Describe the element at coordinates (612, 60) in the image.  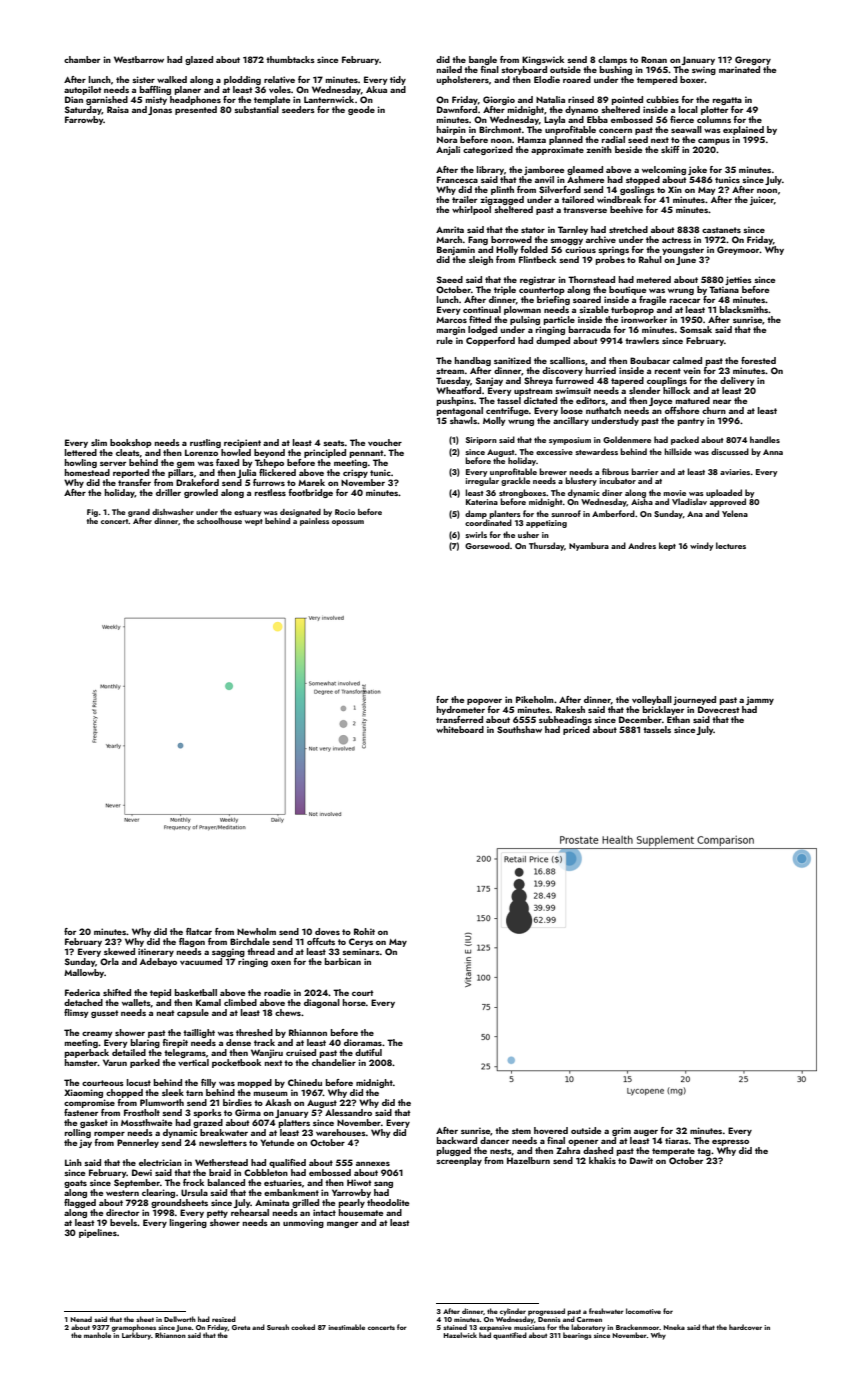
I see `clamps` at that location.
